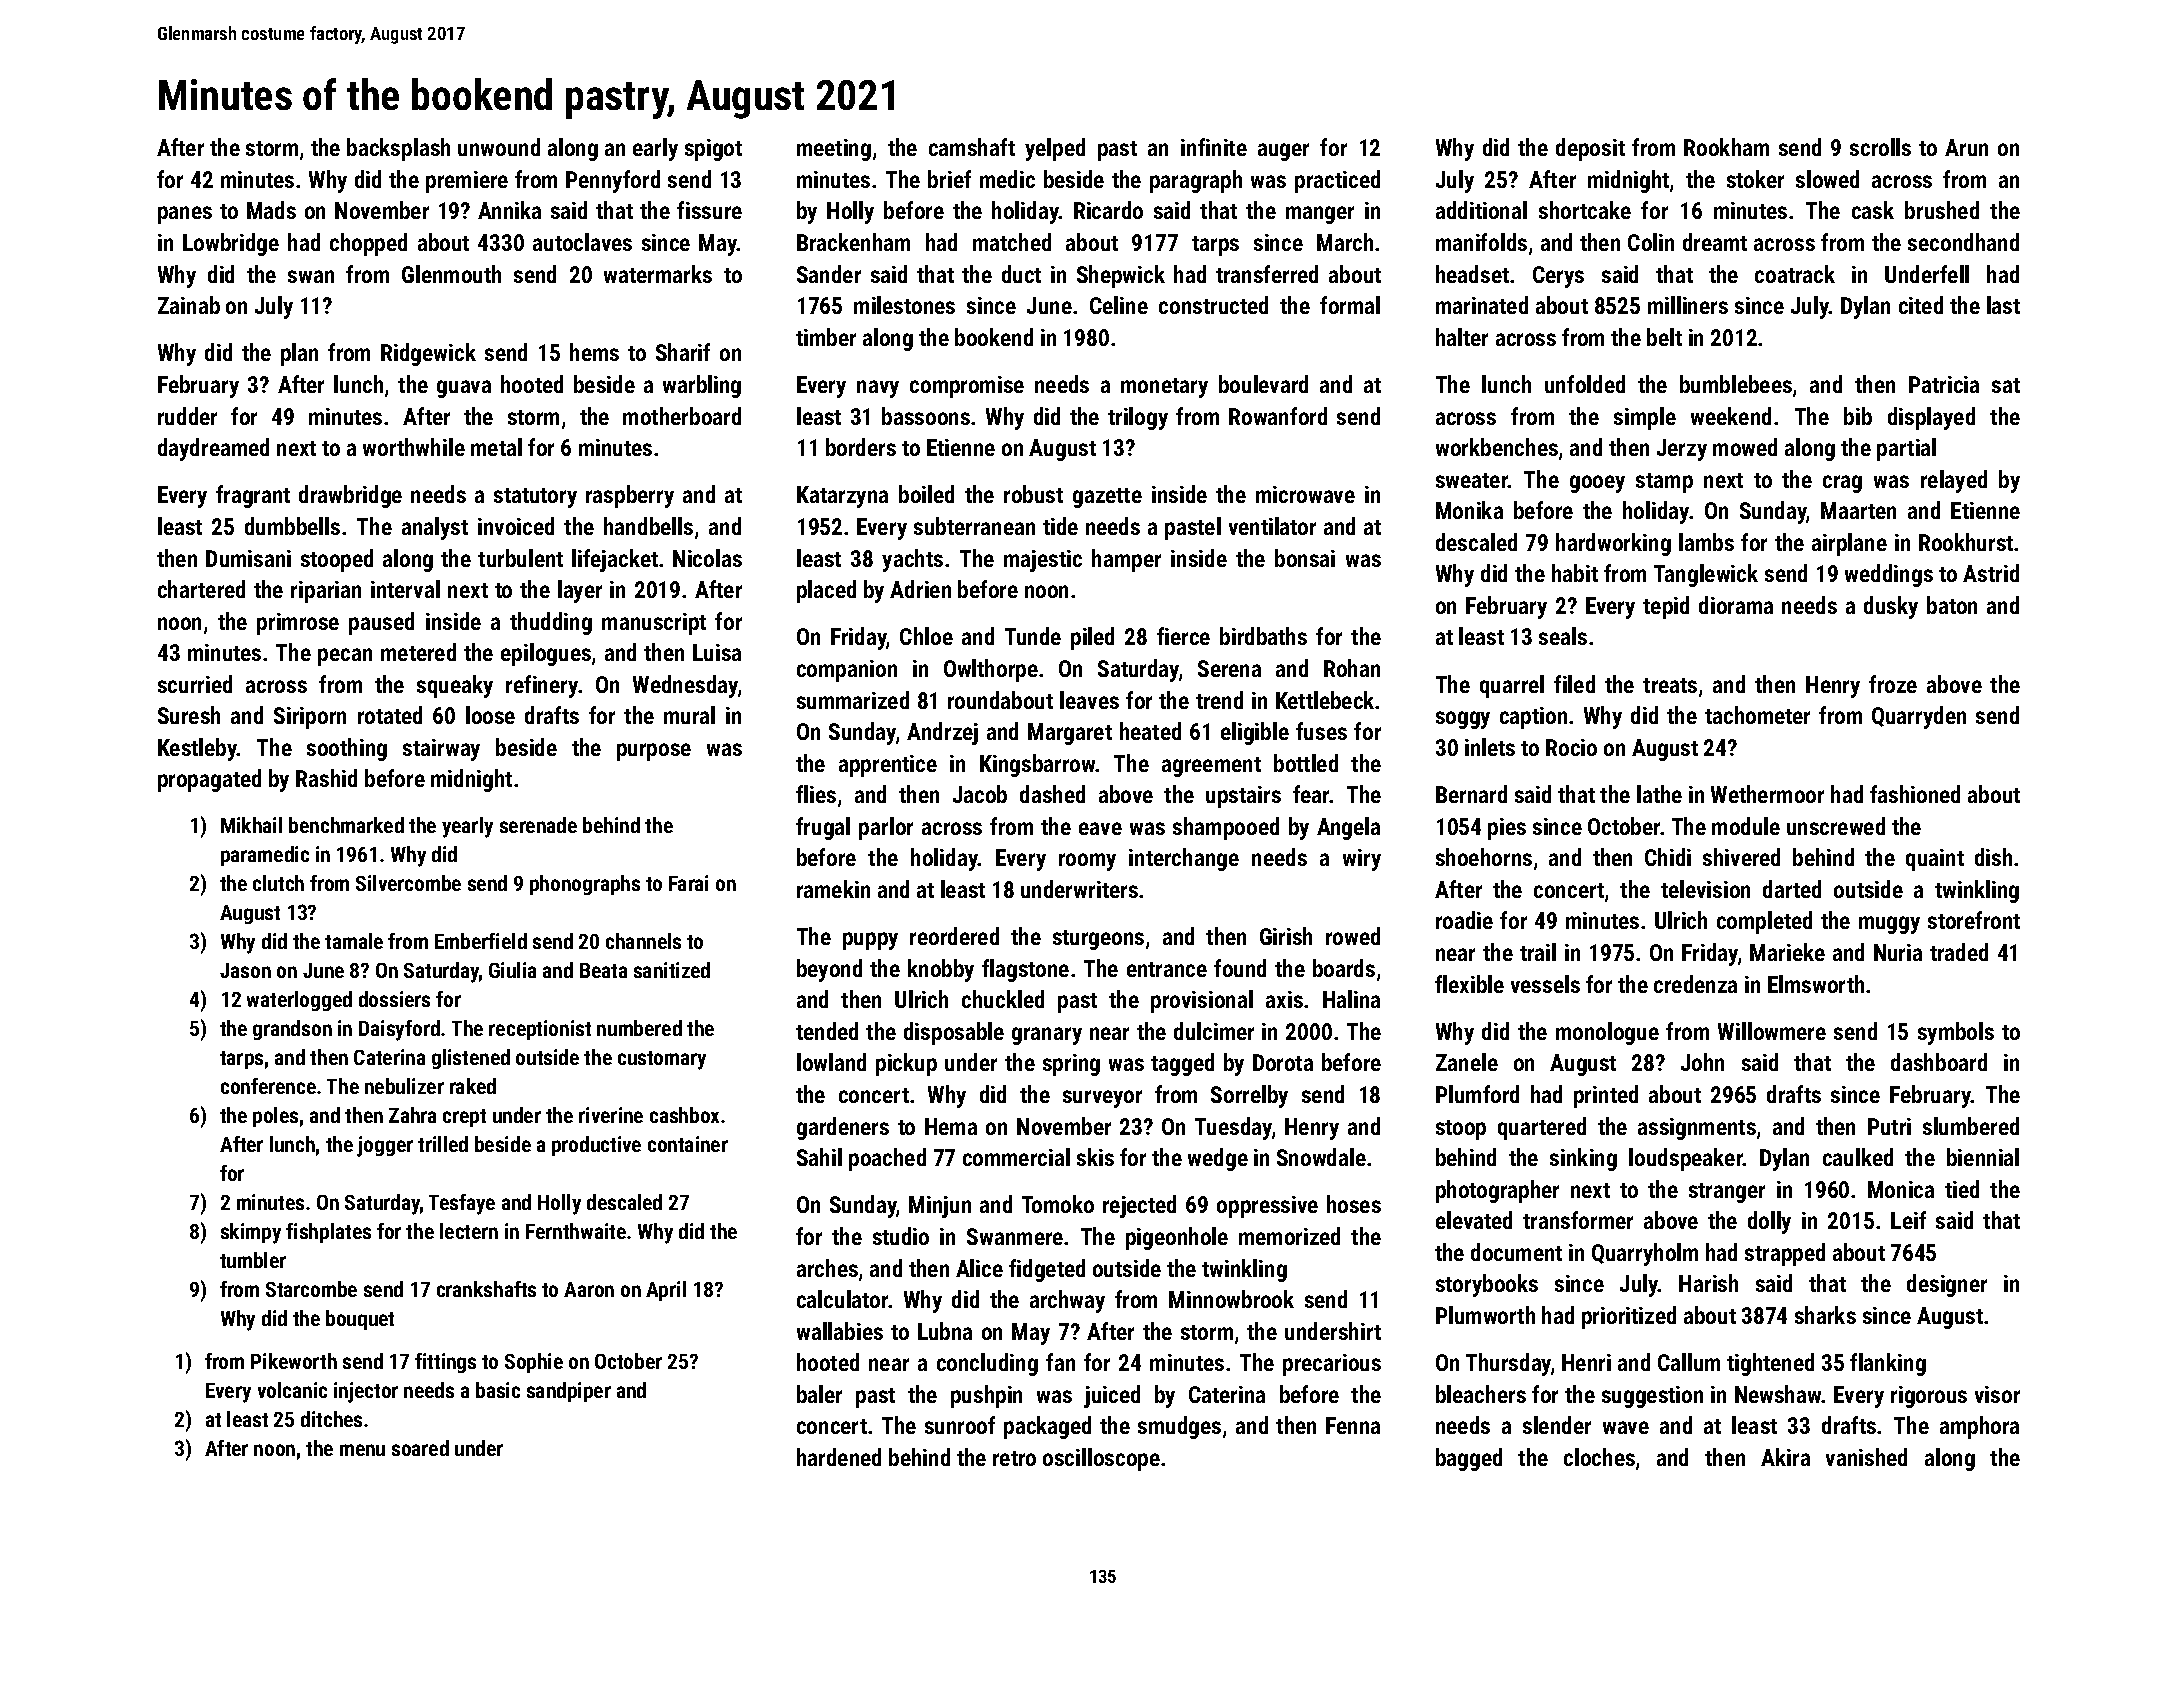 This document has width=2178, height=1683. I want to click on soothing, so click(347, 749).
